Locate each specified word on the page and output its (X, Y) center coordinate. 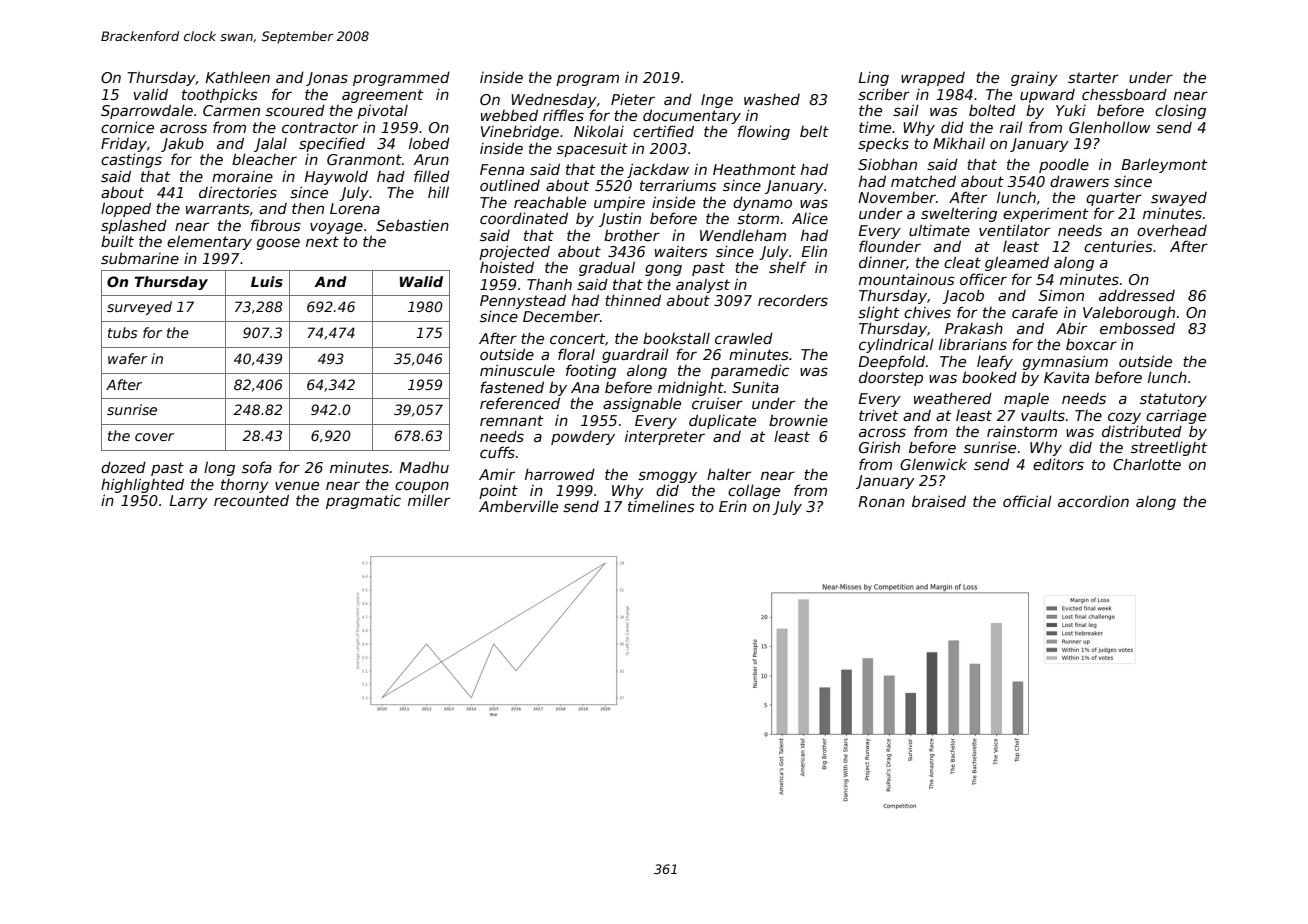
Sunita (755, 387)
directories (238, 192)
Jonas (327, 79)
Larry (188, 502)
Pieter (633, 99)
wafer (127, 358)
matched (923, 181)
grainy (1034, 78)
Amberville (518, 506)
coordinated (524, 218)
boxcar (1091, 344)
